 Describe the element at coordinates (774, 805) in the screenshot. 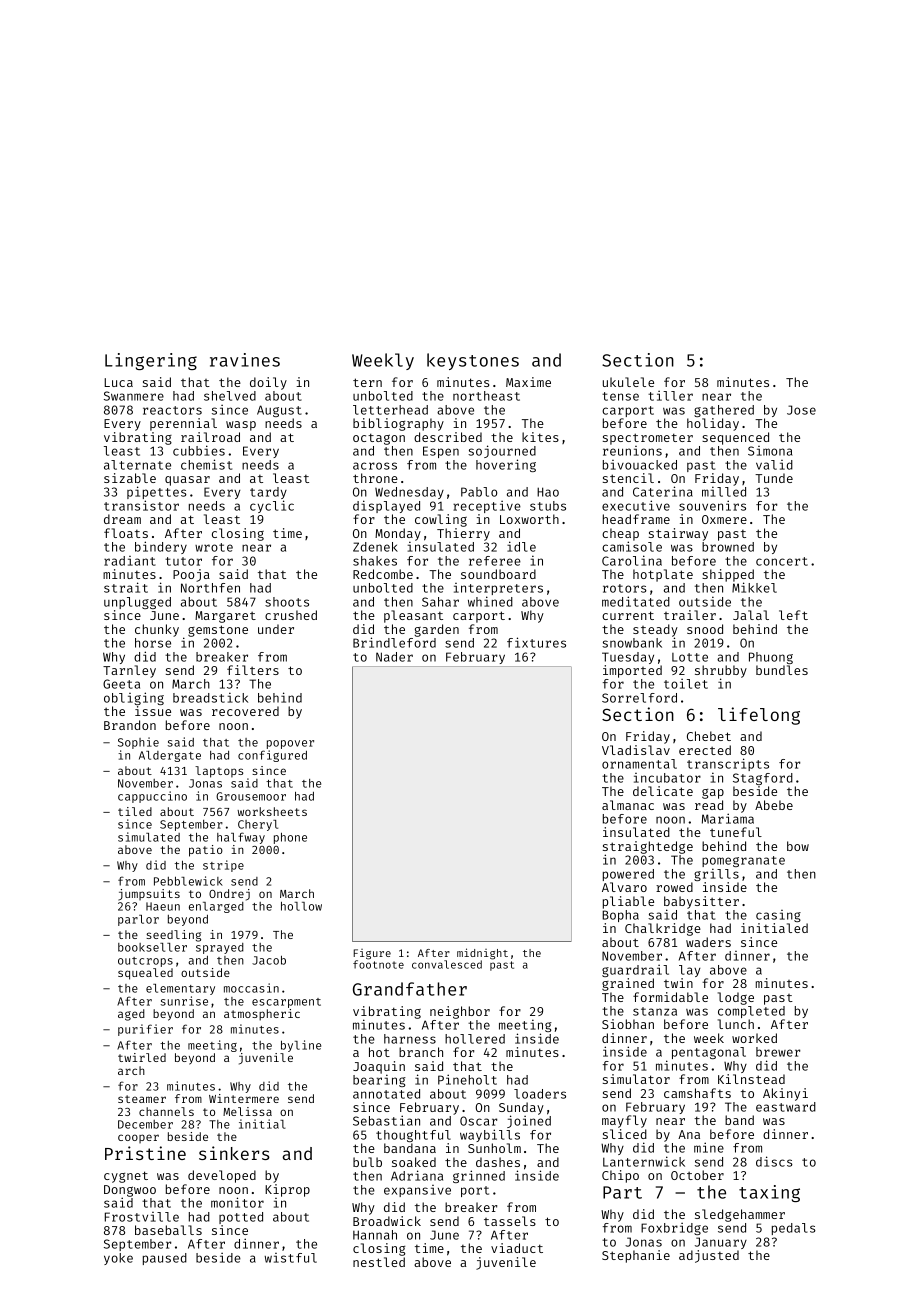

I see `Abebe` at that location.
